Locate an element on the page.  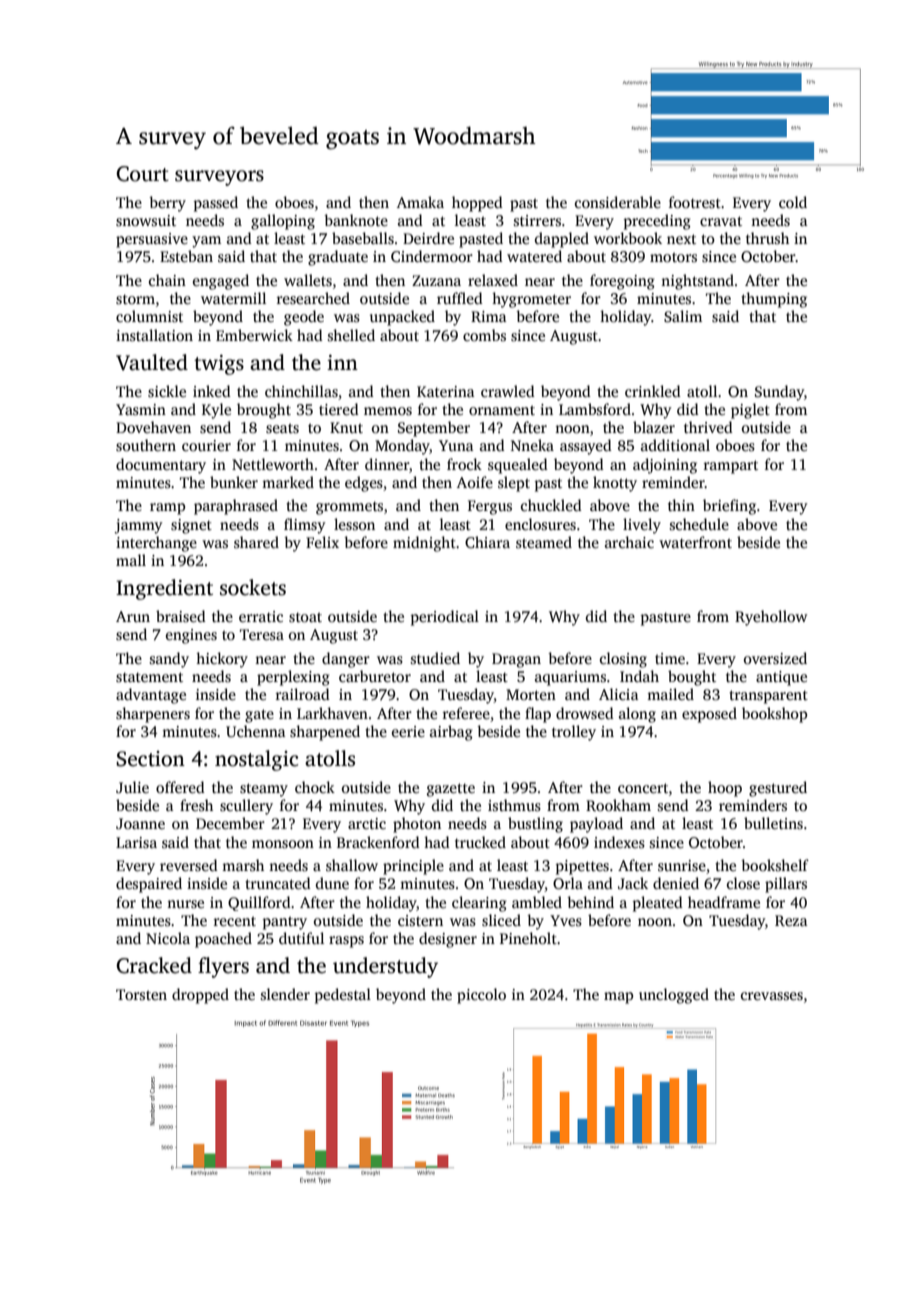
Uchenna is located at coordinates (256, 731).
